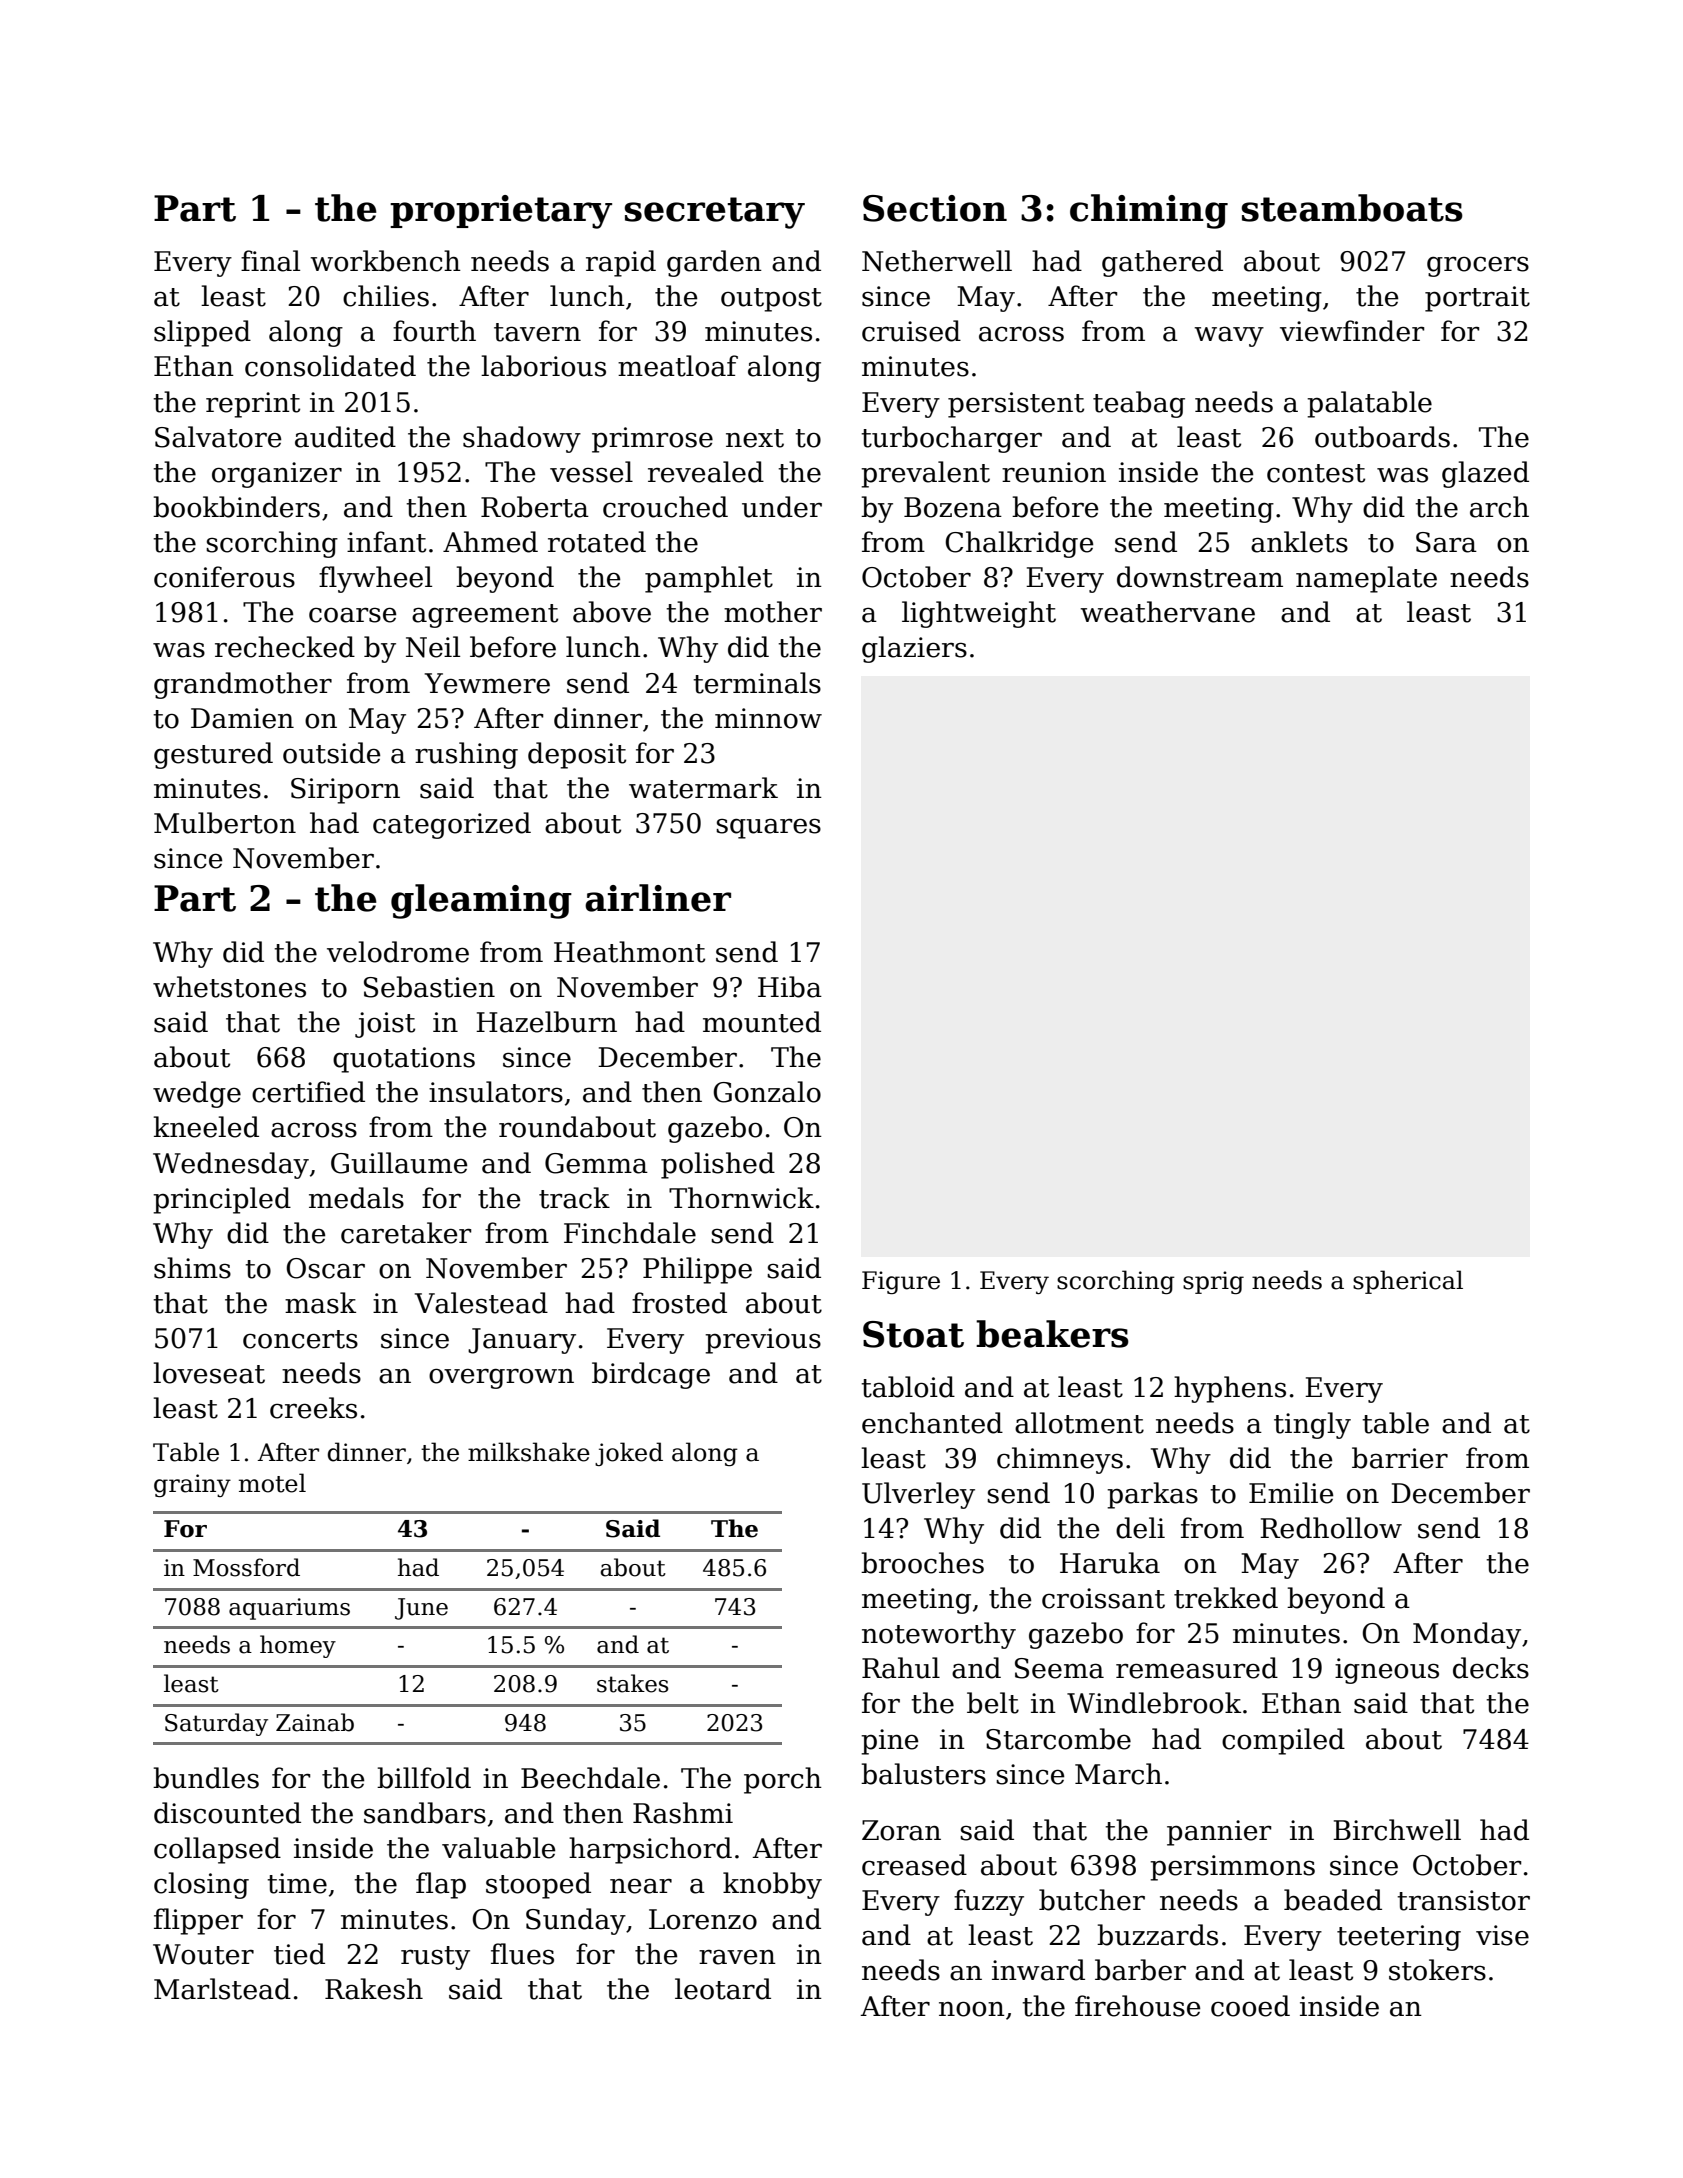 The image size is (1683, 2178). What do you see at coordinates (767, 1092) in the page?
I see `Gonzalo` at bounding box center [767, 1092].
